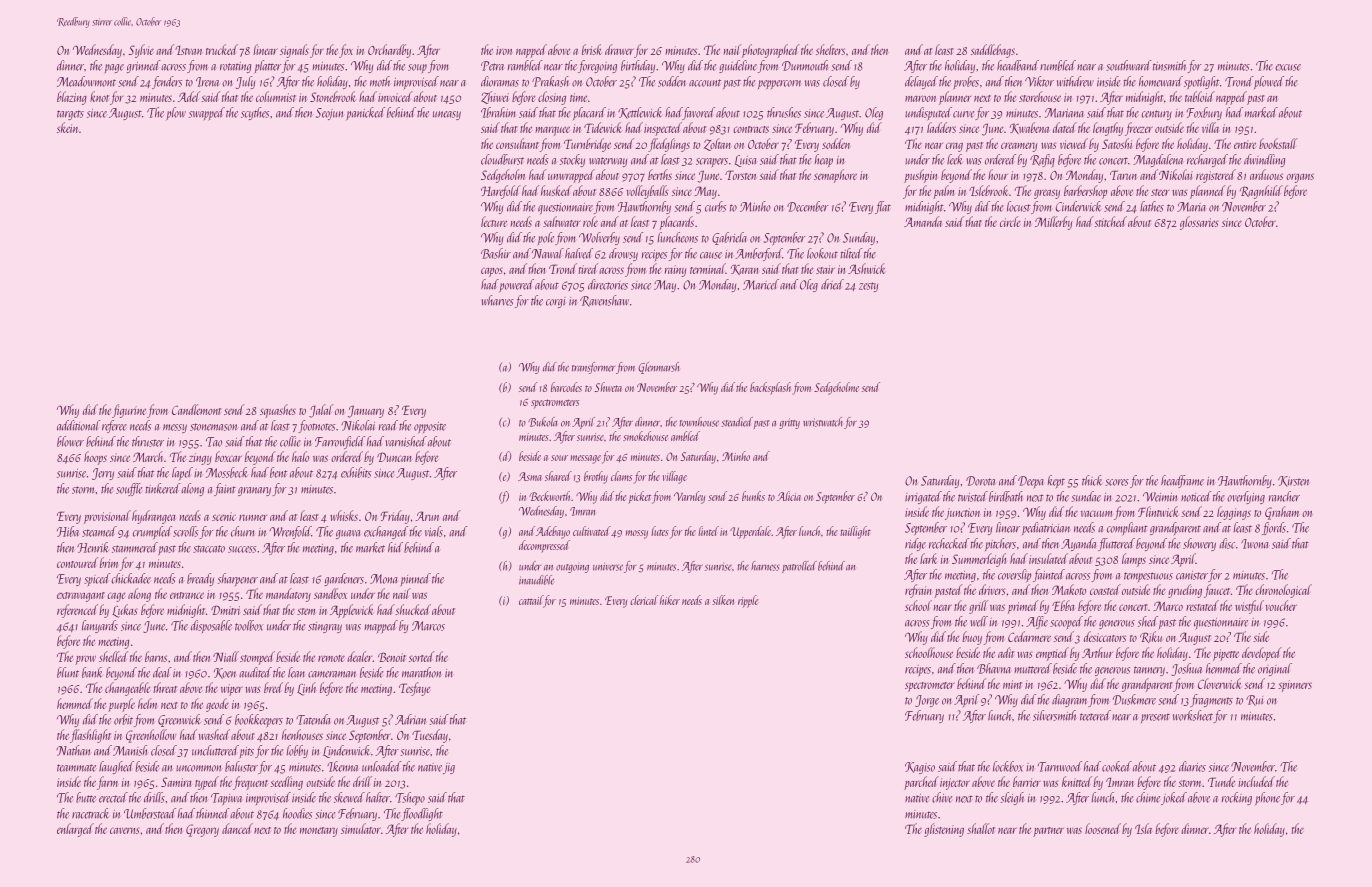  What do you see at coordinates (637, 534) in the screenshot?
I see `mossy` at bounding box center [637, 534].
